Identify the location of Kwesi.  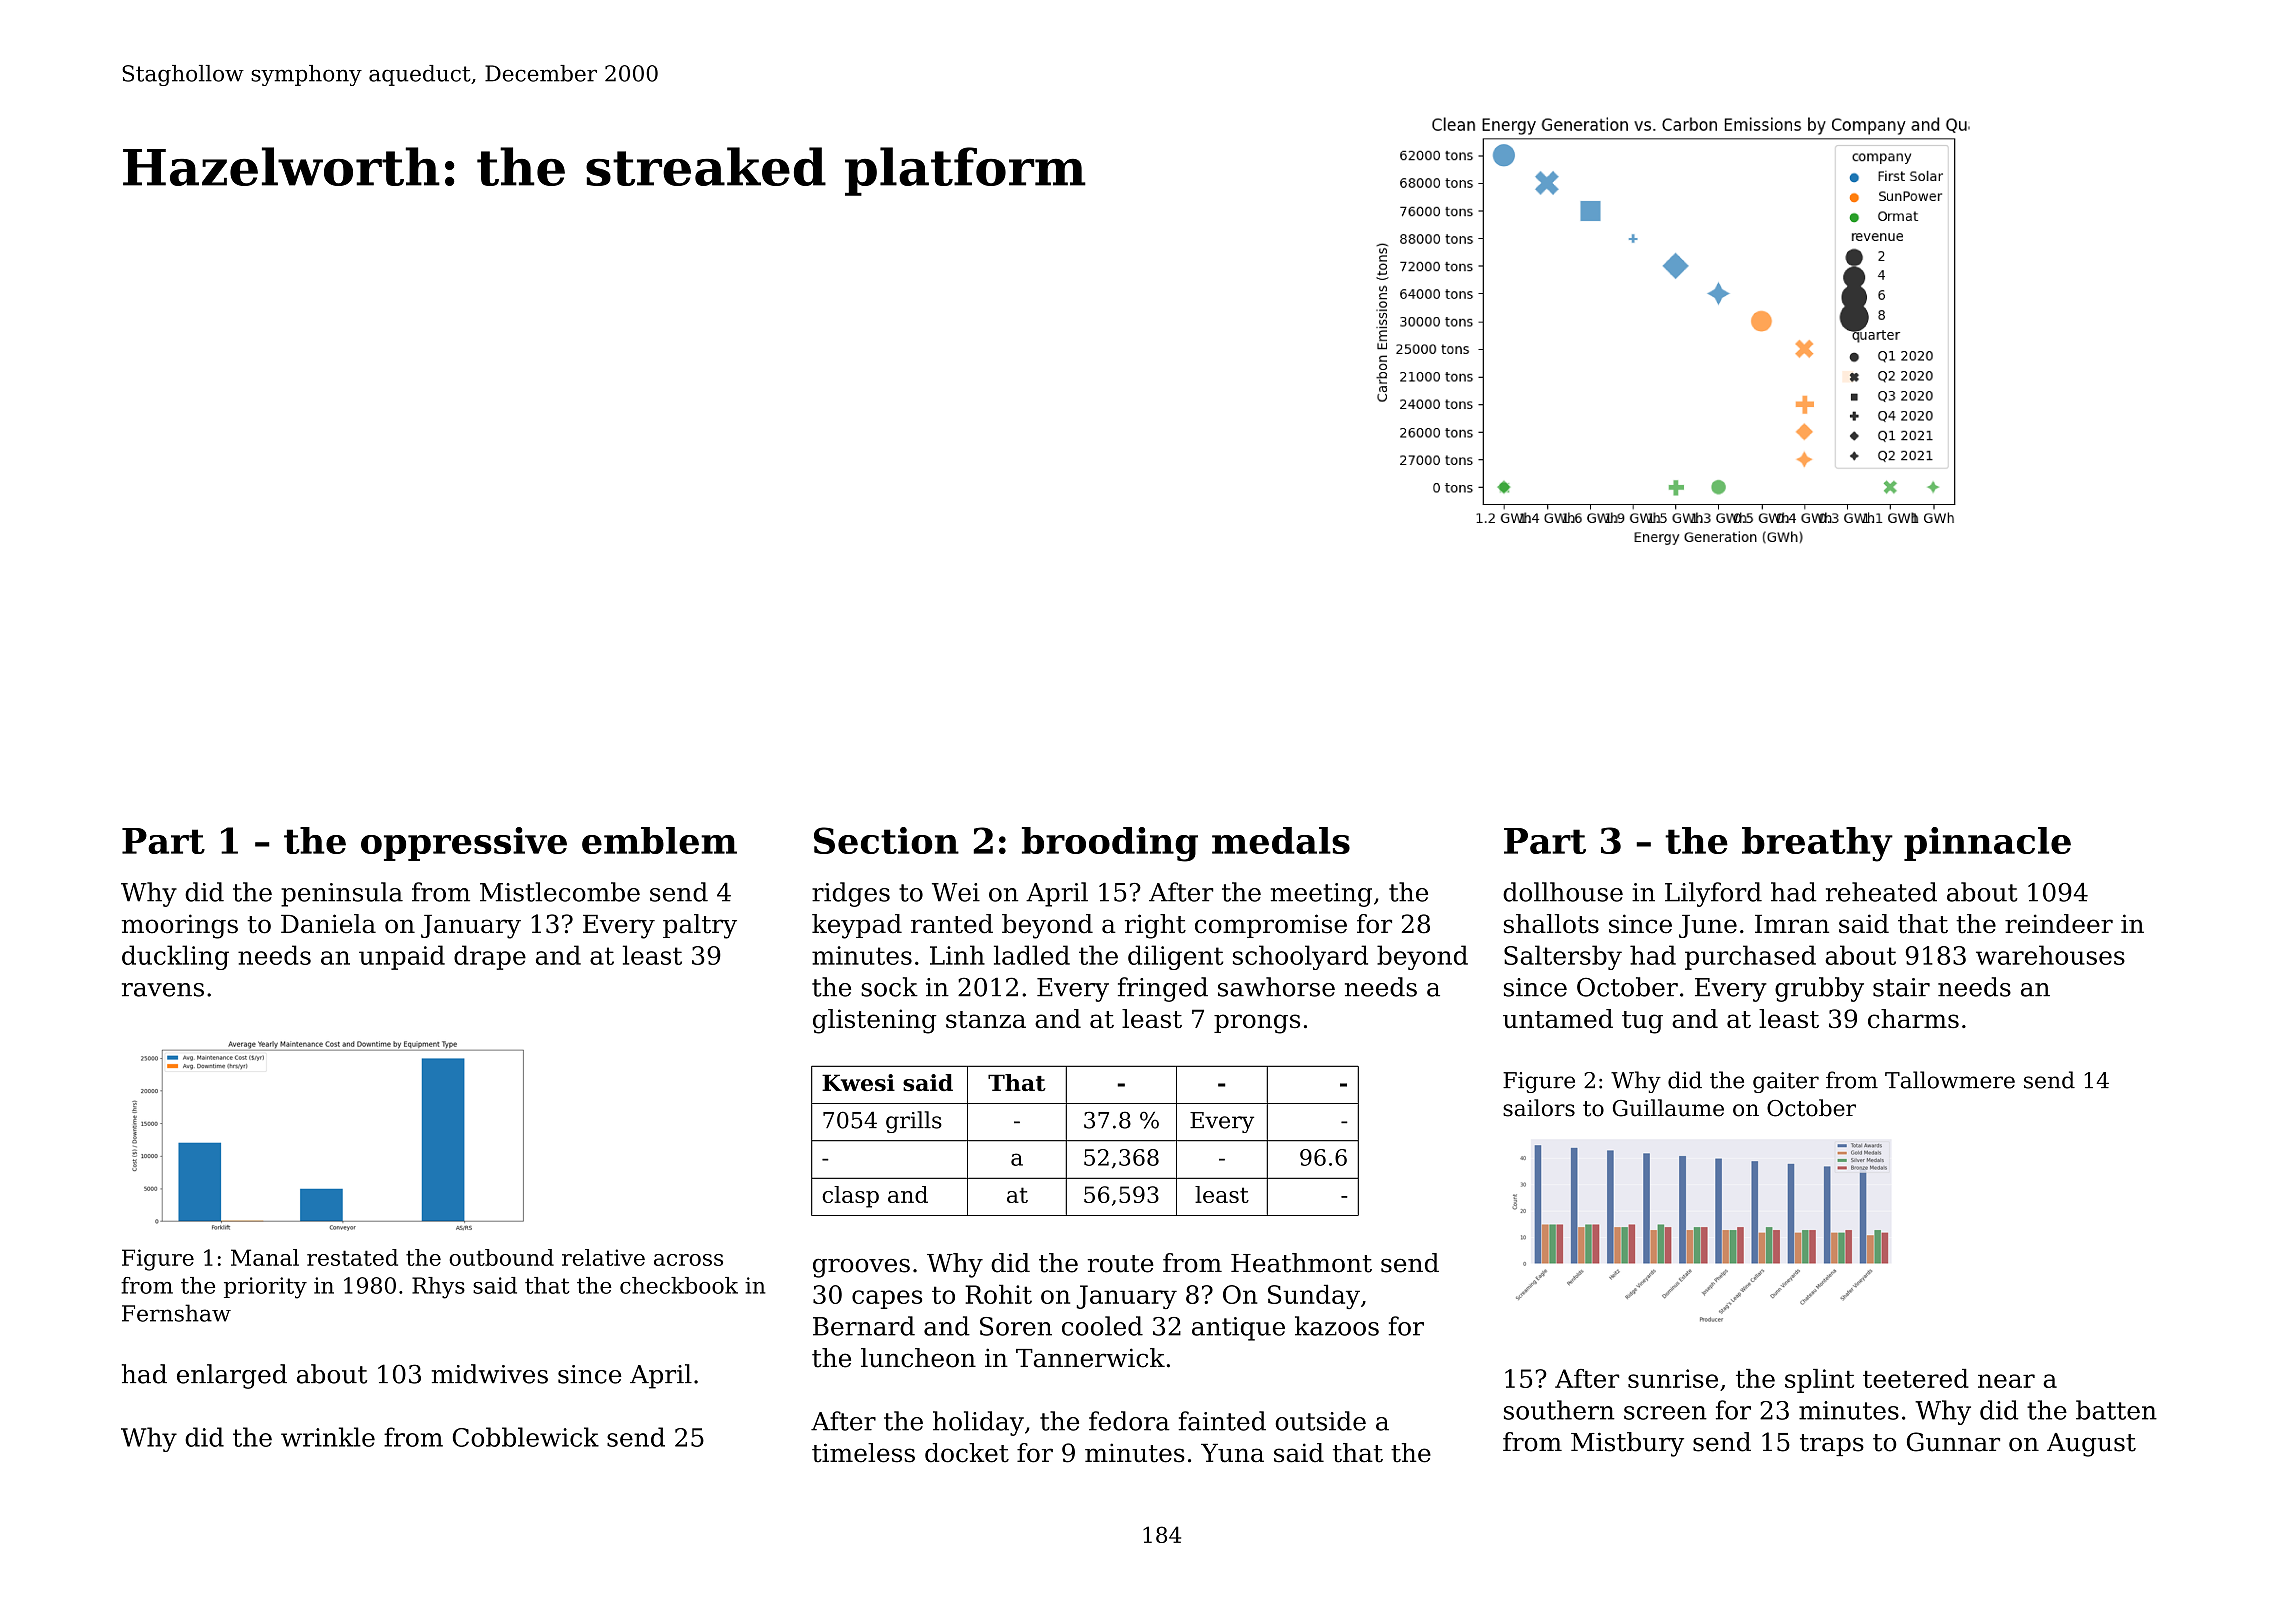
(858, 1082).
